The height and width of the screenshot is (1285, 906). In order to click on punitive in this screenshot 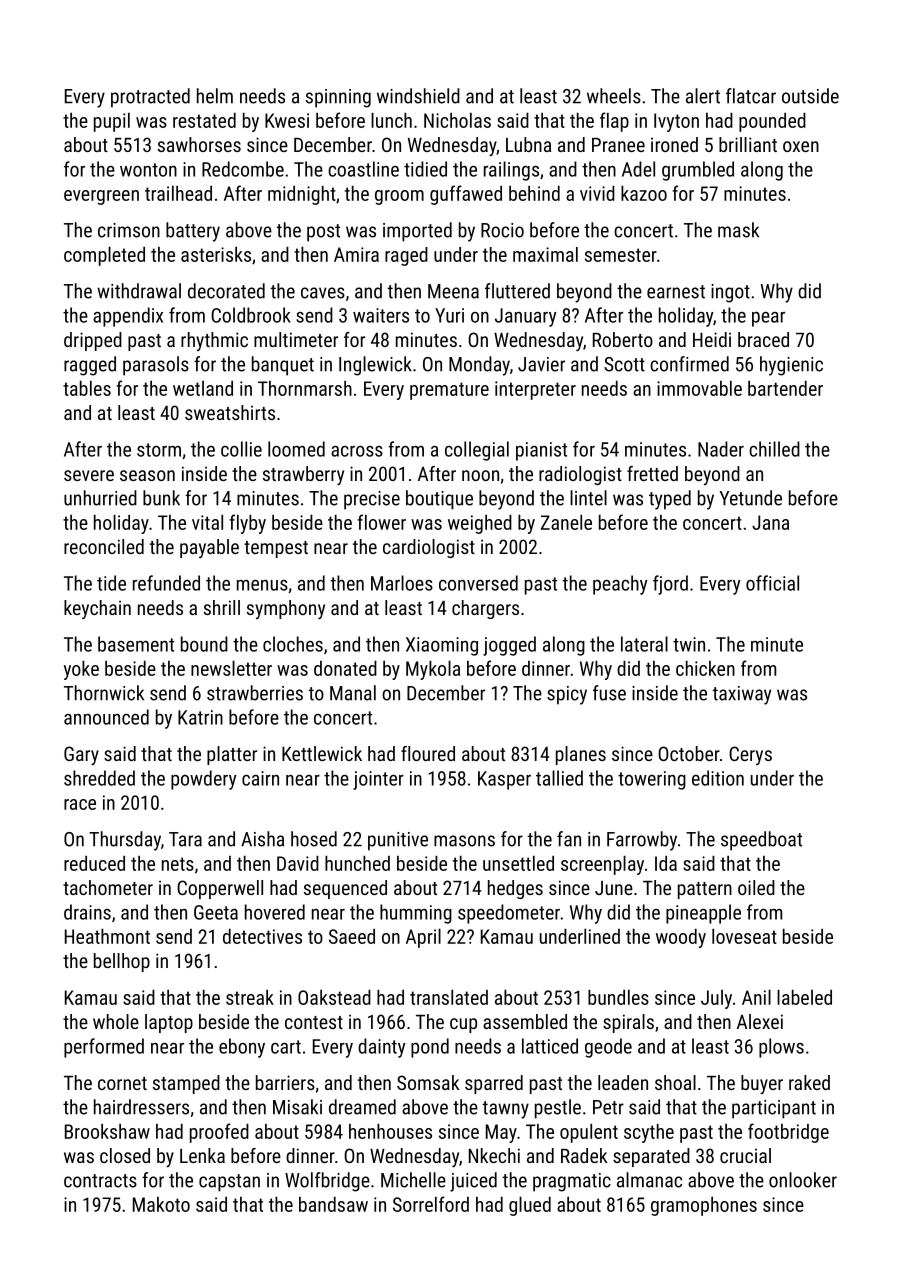, I will do `click(398, 841)`.
